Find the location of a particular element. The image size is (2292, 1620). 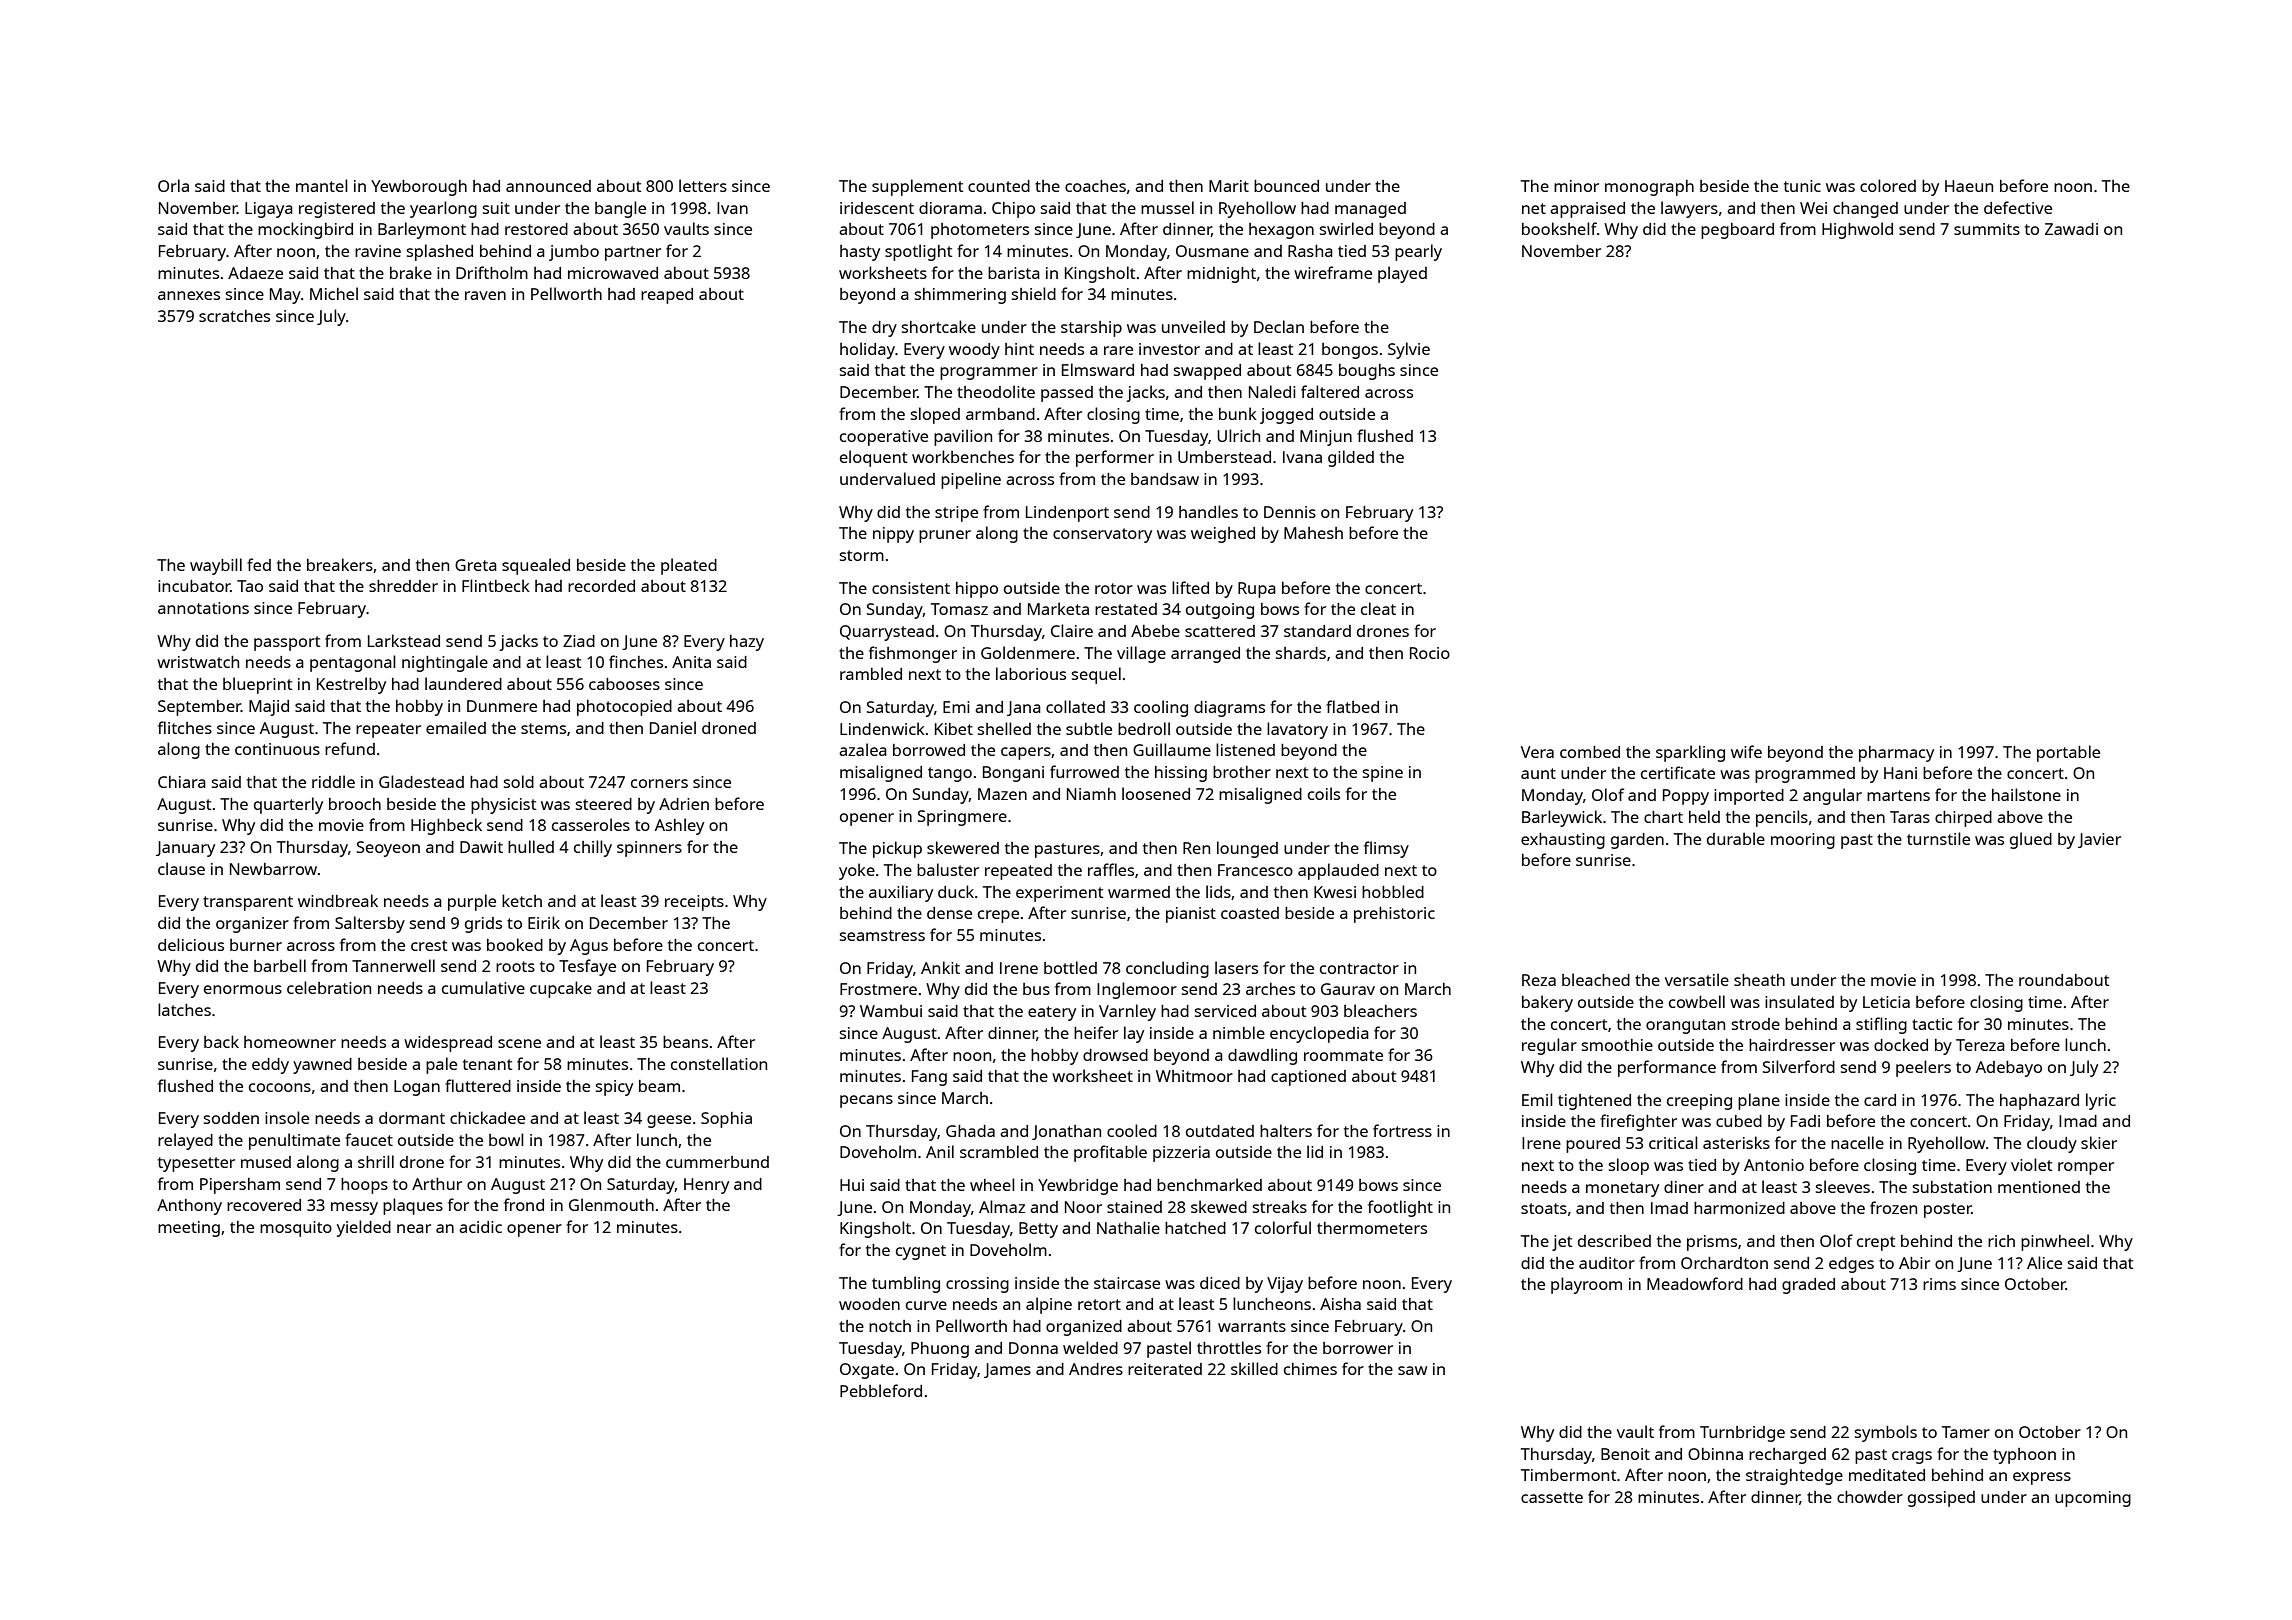

lawyers is located at coordinates (1689, 209).
